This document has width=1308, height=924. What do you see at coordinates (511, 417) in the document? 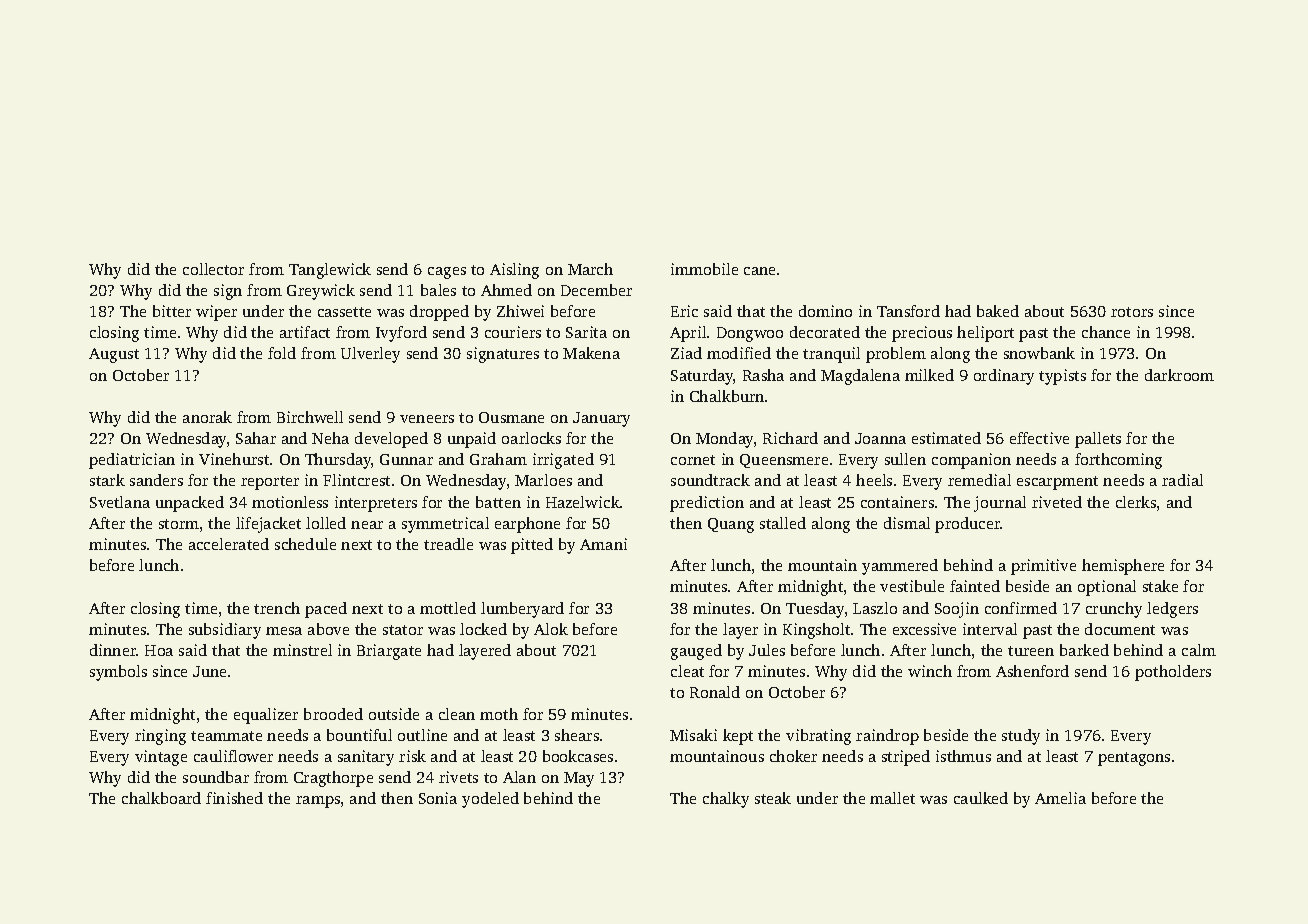
I see `Ousmane` at bounding box center [511, 417].
